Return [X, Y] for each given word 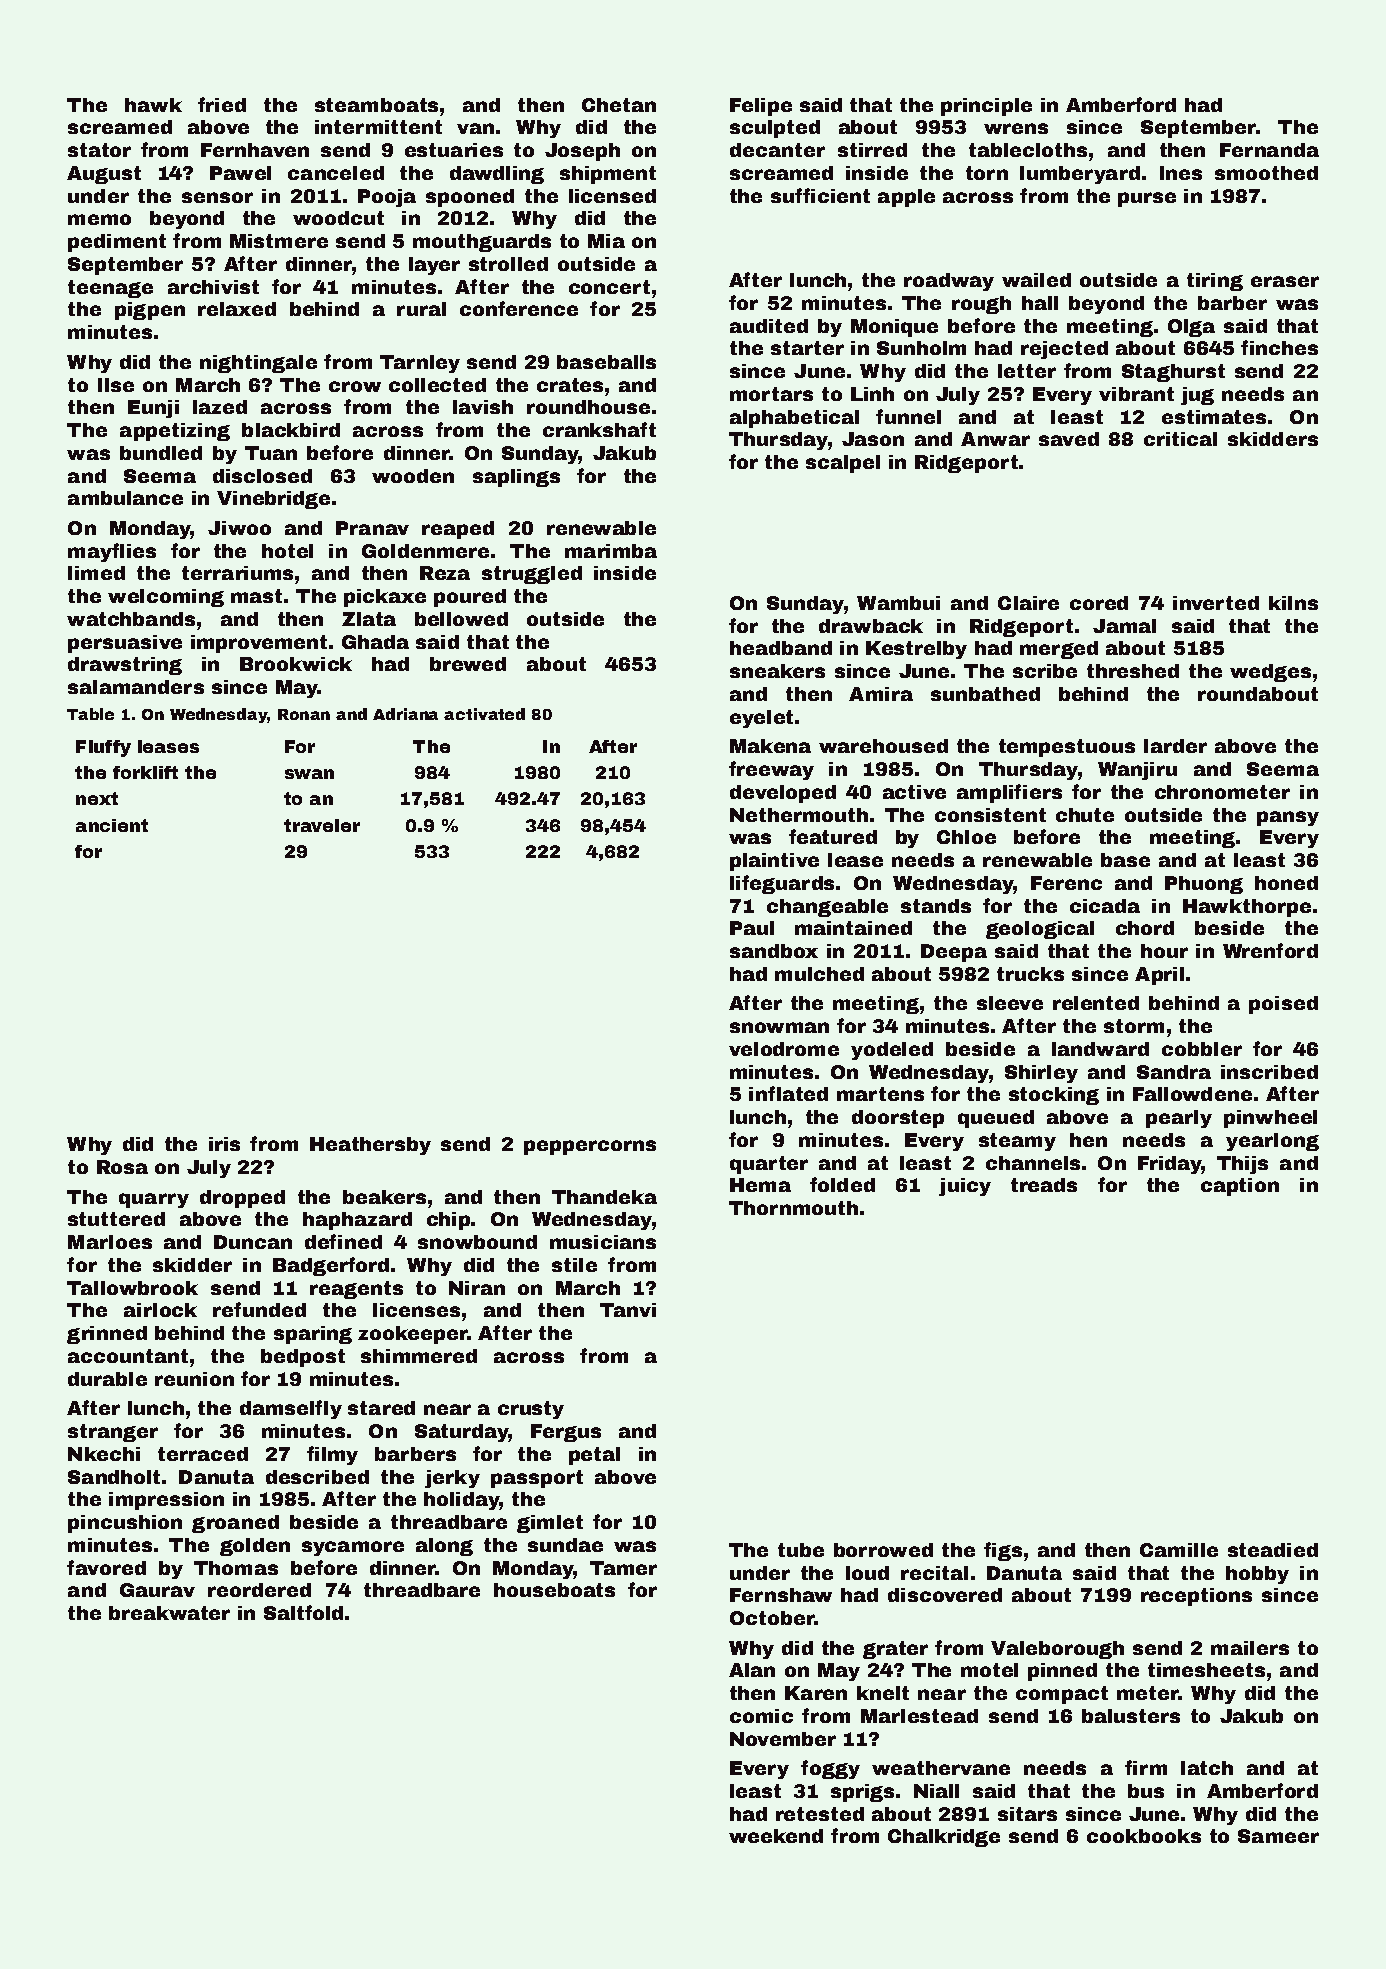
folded [842, 1184]
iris [224, 1144]
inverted [1216, 603]
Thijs [1242, 1165]
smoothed [1266, 173]
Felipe [761, 107]
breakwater [169, 1613]
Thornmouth [793, 1208]
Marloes [110, 1242]
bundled [161, 453]
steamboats [376, 105]
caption [1240, 1187]
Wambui [898, 603]
